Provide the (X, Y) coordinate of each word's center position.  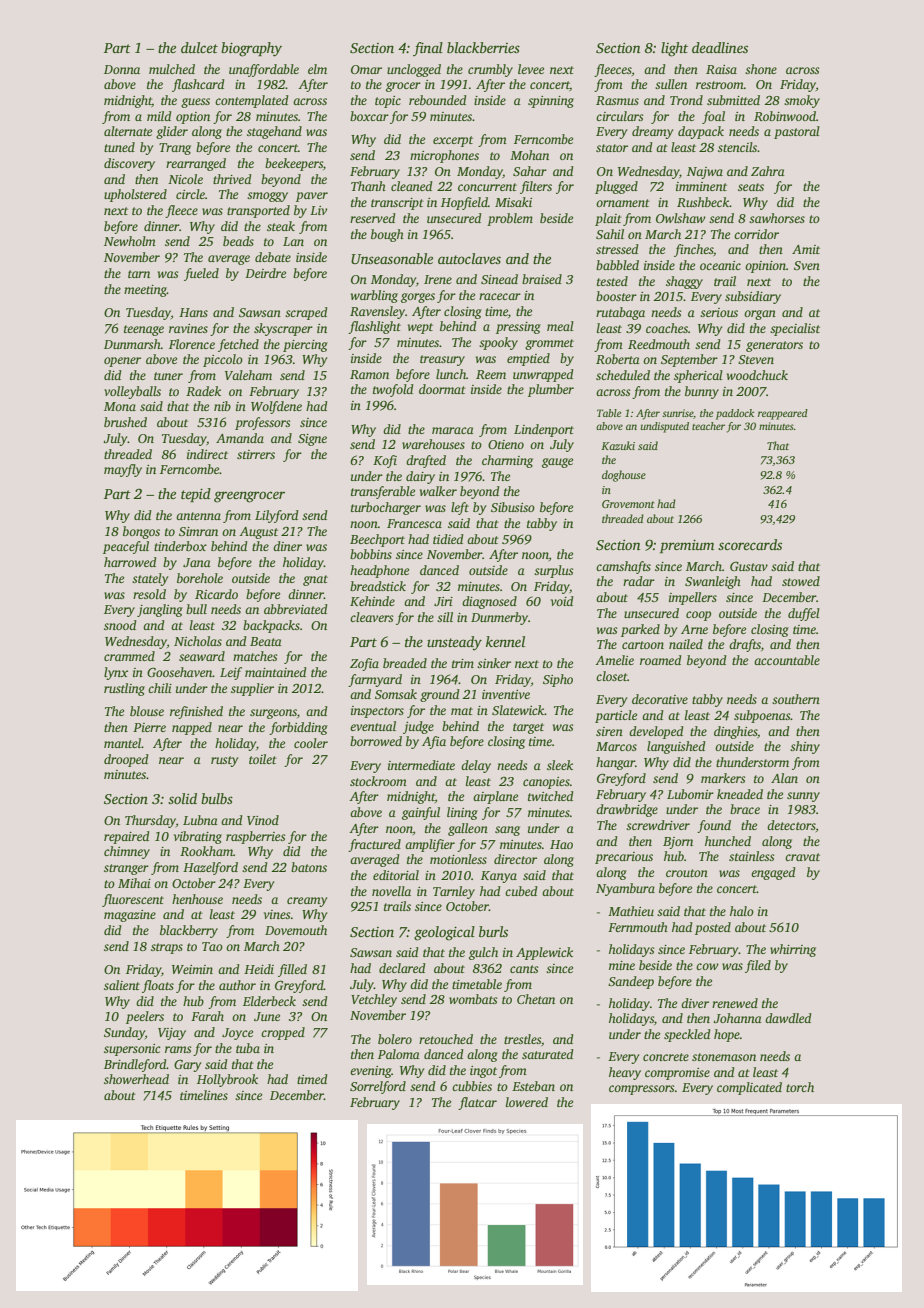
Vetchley (374, 1000)
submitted (733, 100)
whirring (793, 950)
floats (158, 986)
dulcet (199, 47)
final (428, 49)
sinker (494, 663)
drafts (745, 645)
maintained (276, 672)
